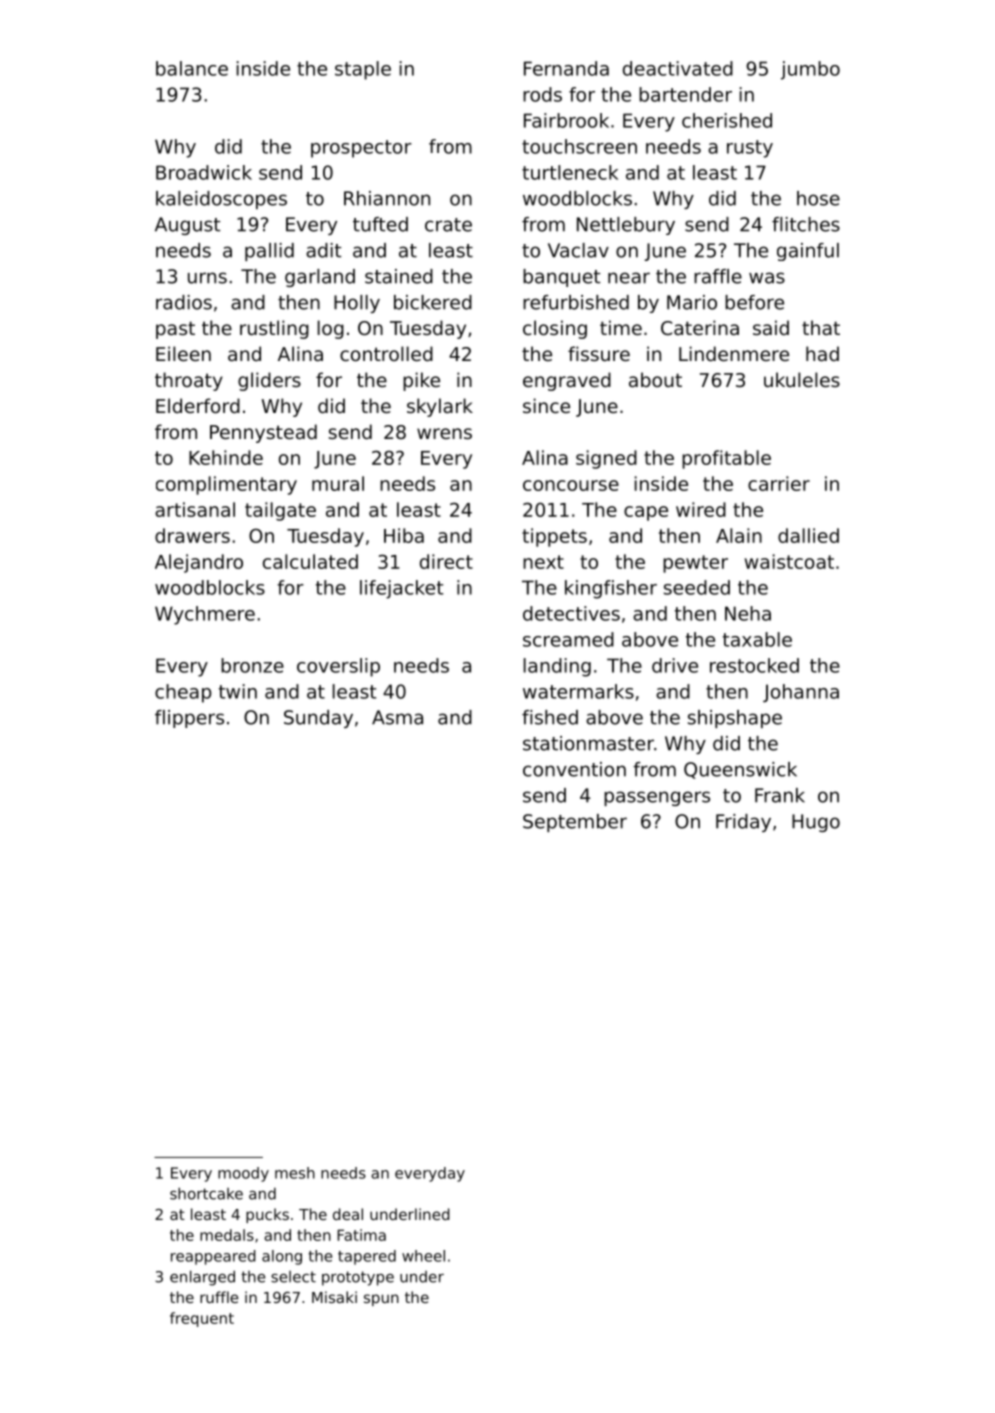 The height and width of the screenshot is (1413, 995). Describe the element at coordinates (566, 68) in the screenshot. I see `Fernanda` at that location.
